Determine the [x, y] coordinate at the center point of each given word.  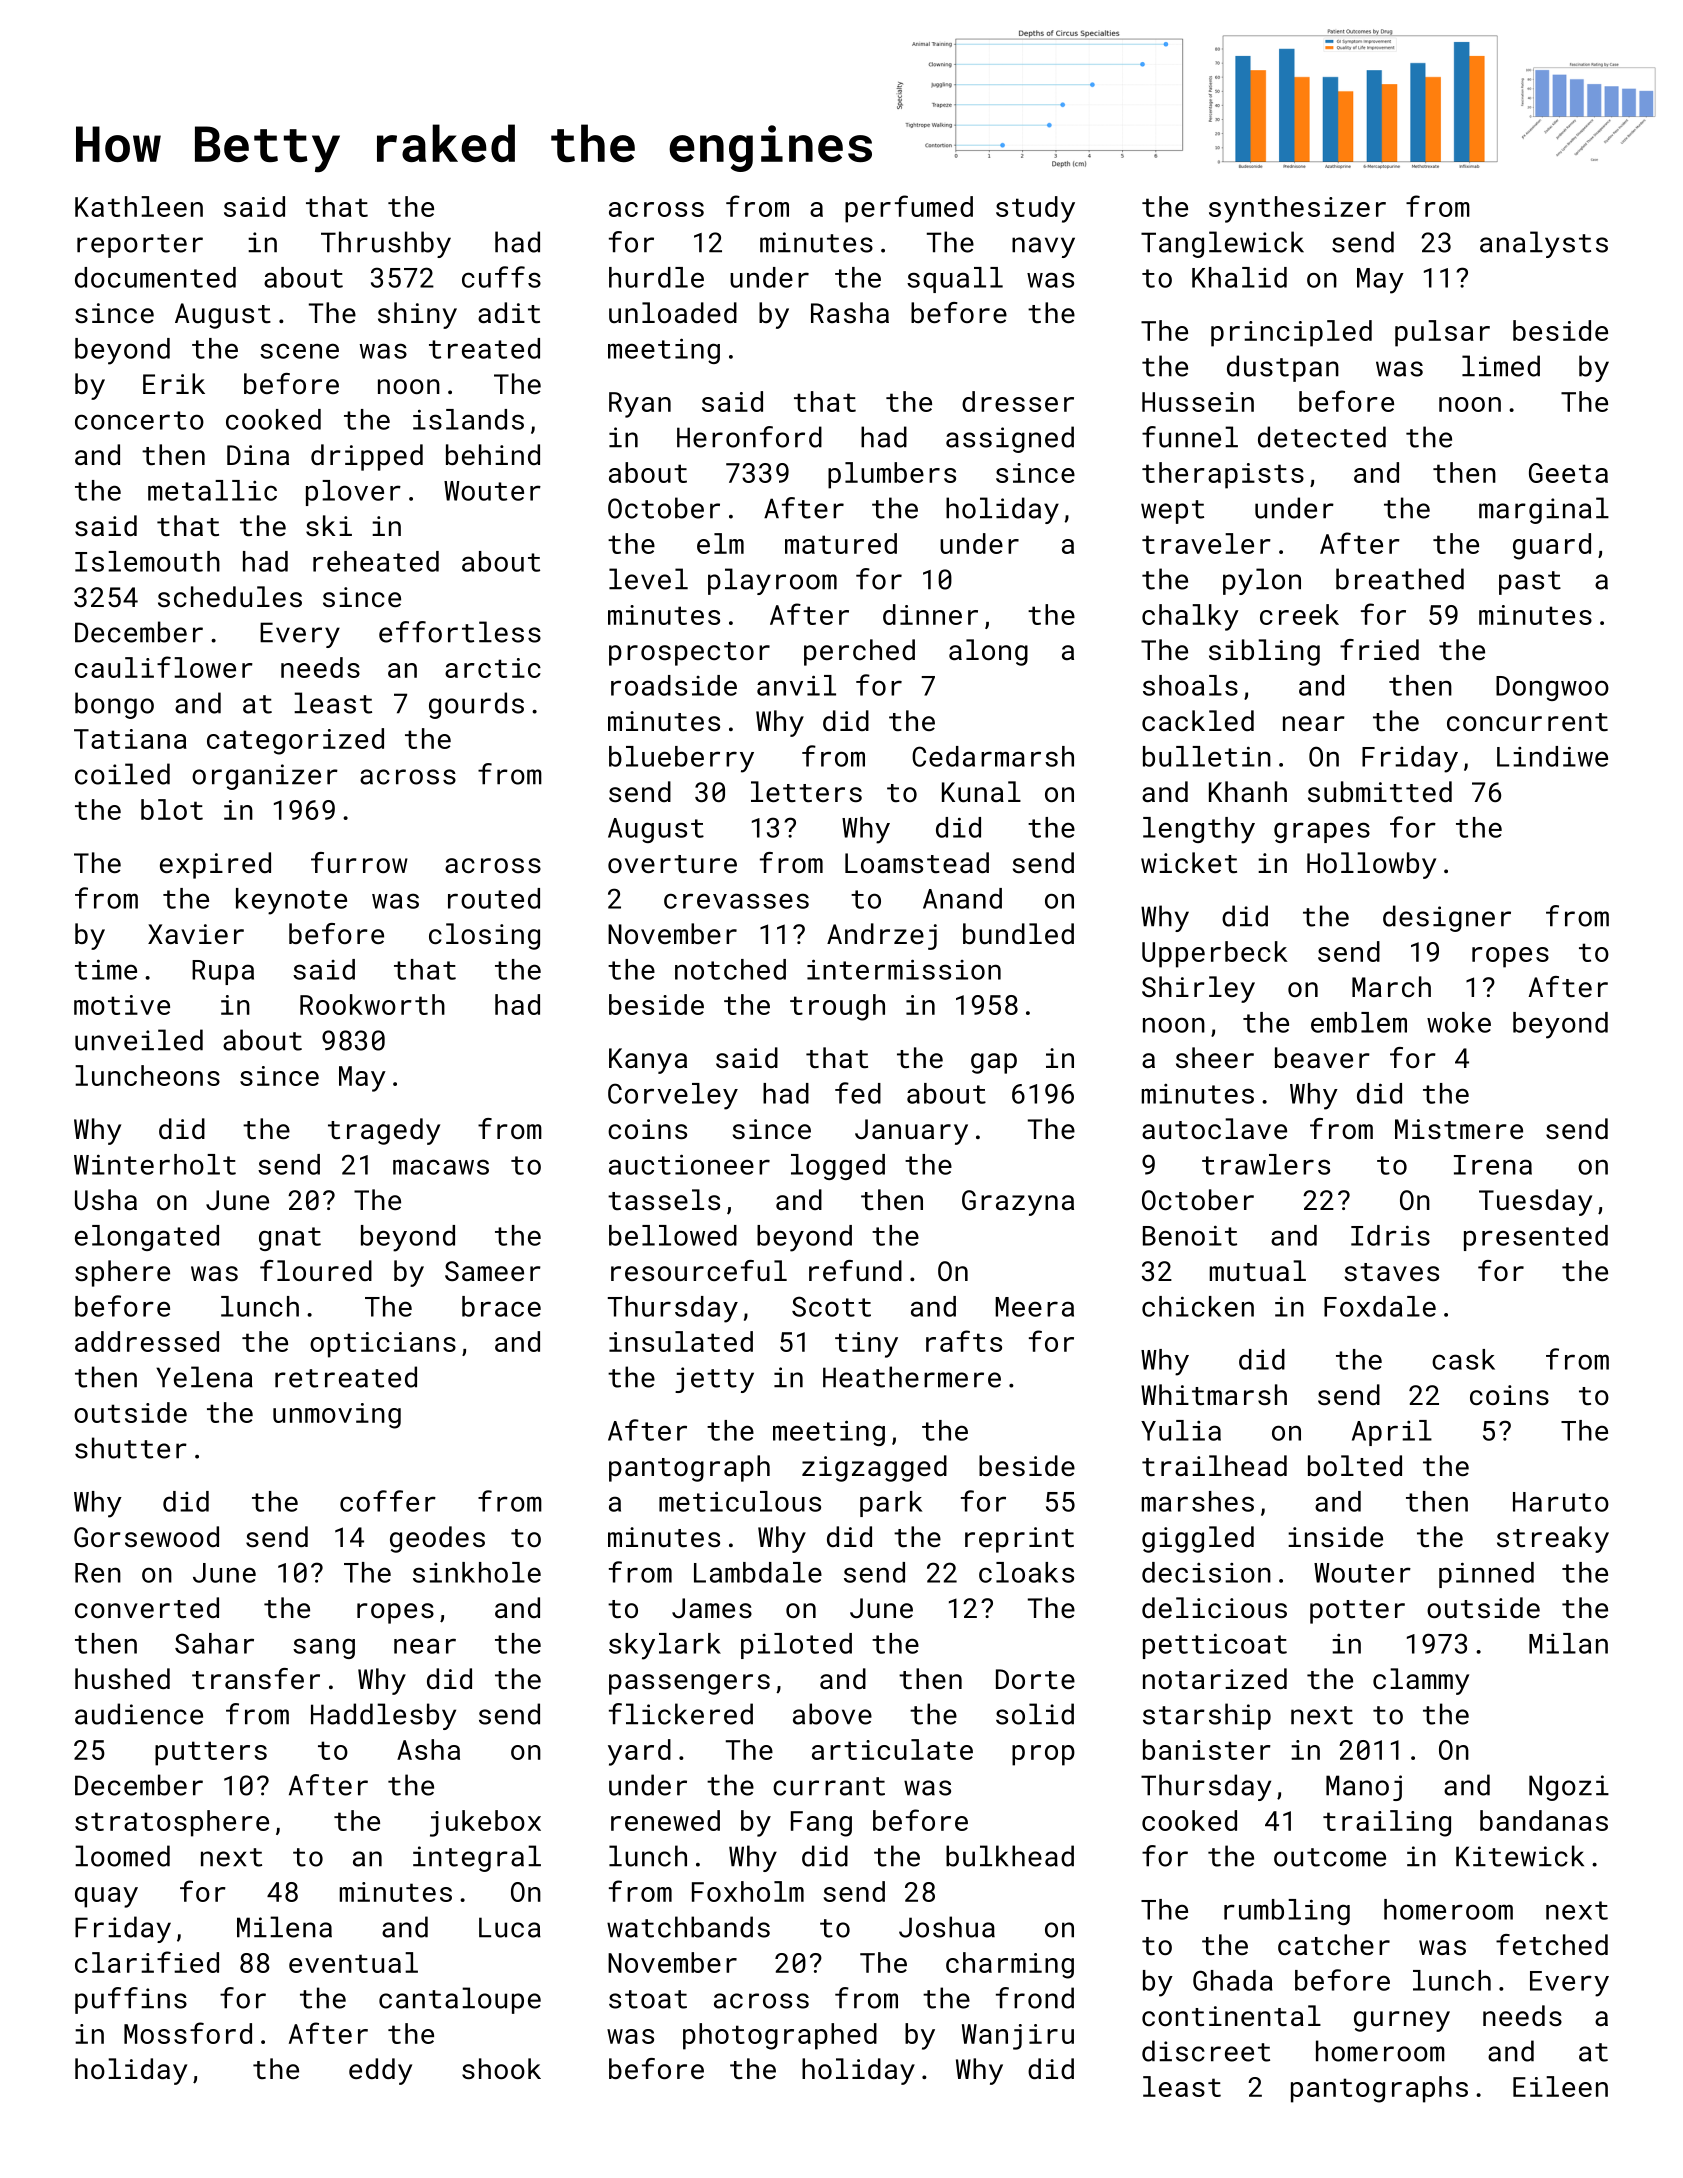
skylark [665, 1646]
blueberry [681, 759]
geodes [437, 1539]
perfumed [909, 209]
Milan [1568, 1643]
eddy [380, 2071]
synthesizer [1297, 209]
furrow [359, 862]
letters [806, 792]
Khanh [1248, 791]
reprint [1019, 1540]
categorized [295, 741]
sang [324, 1648]
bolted [1355, 1466]
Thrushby [386, 244]
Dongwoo [1552, 688]
